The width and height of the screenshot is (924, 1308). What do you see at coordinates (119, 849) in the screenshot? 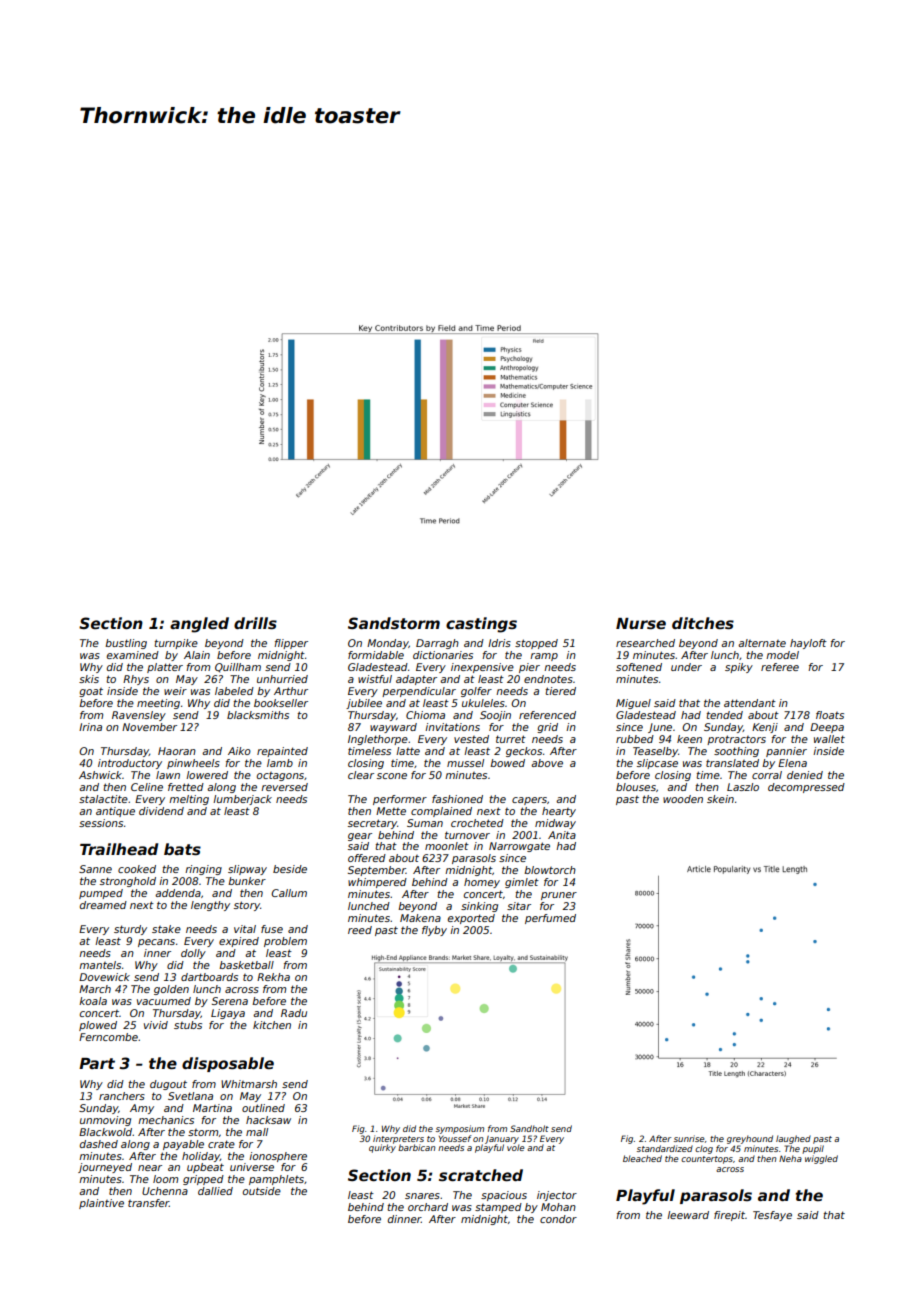
I see `Trailhead` at bounding box center [119, 849].
